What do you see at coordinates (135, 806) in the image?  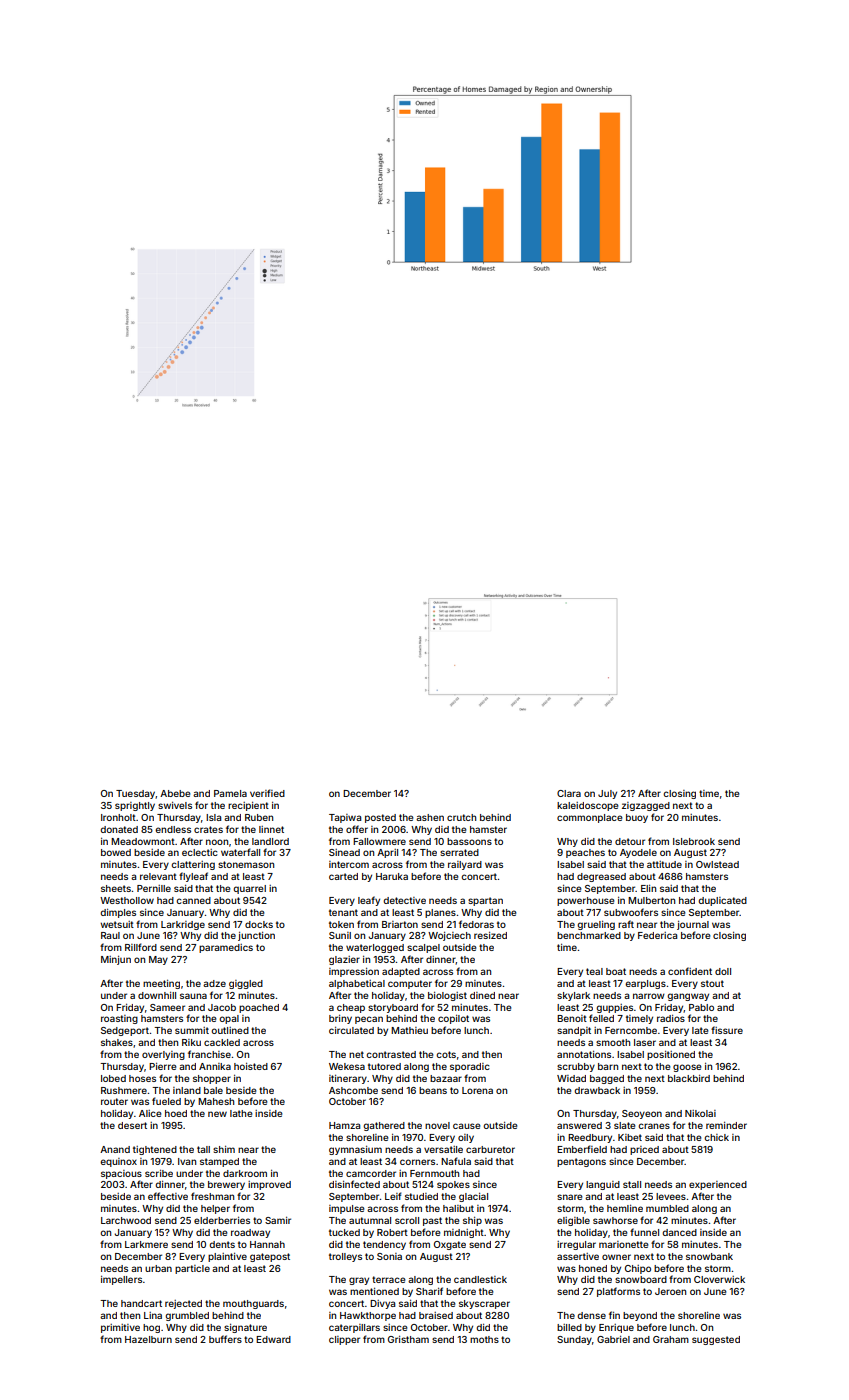 I see `sprightly` at bounding box center [135, 806].
